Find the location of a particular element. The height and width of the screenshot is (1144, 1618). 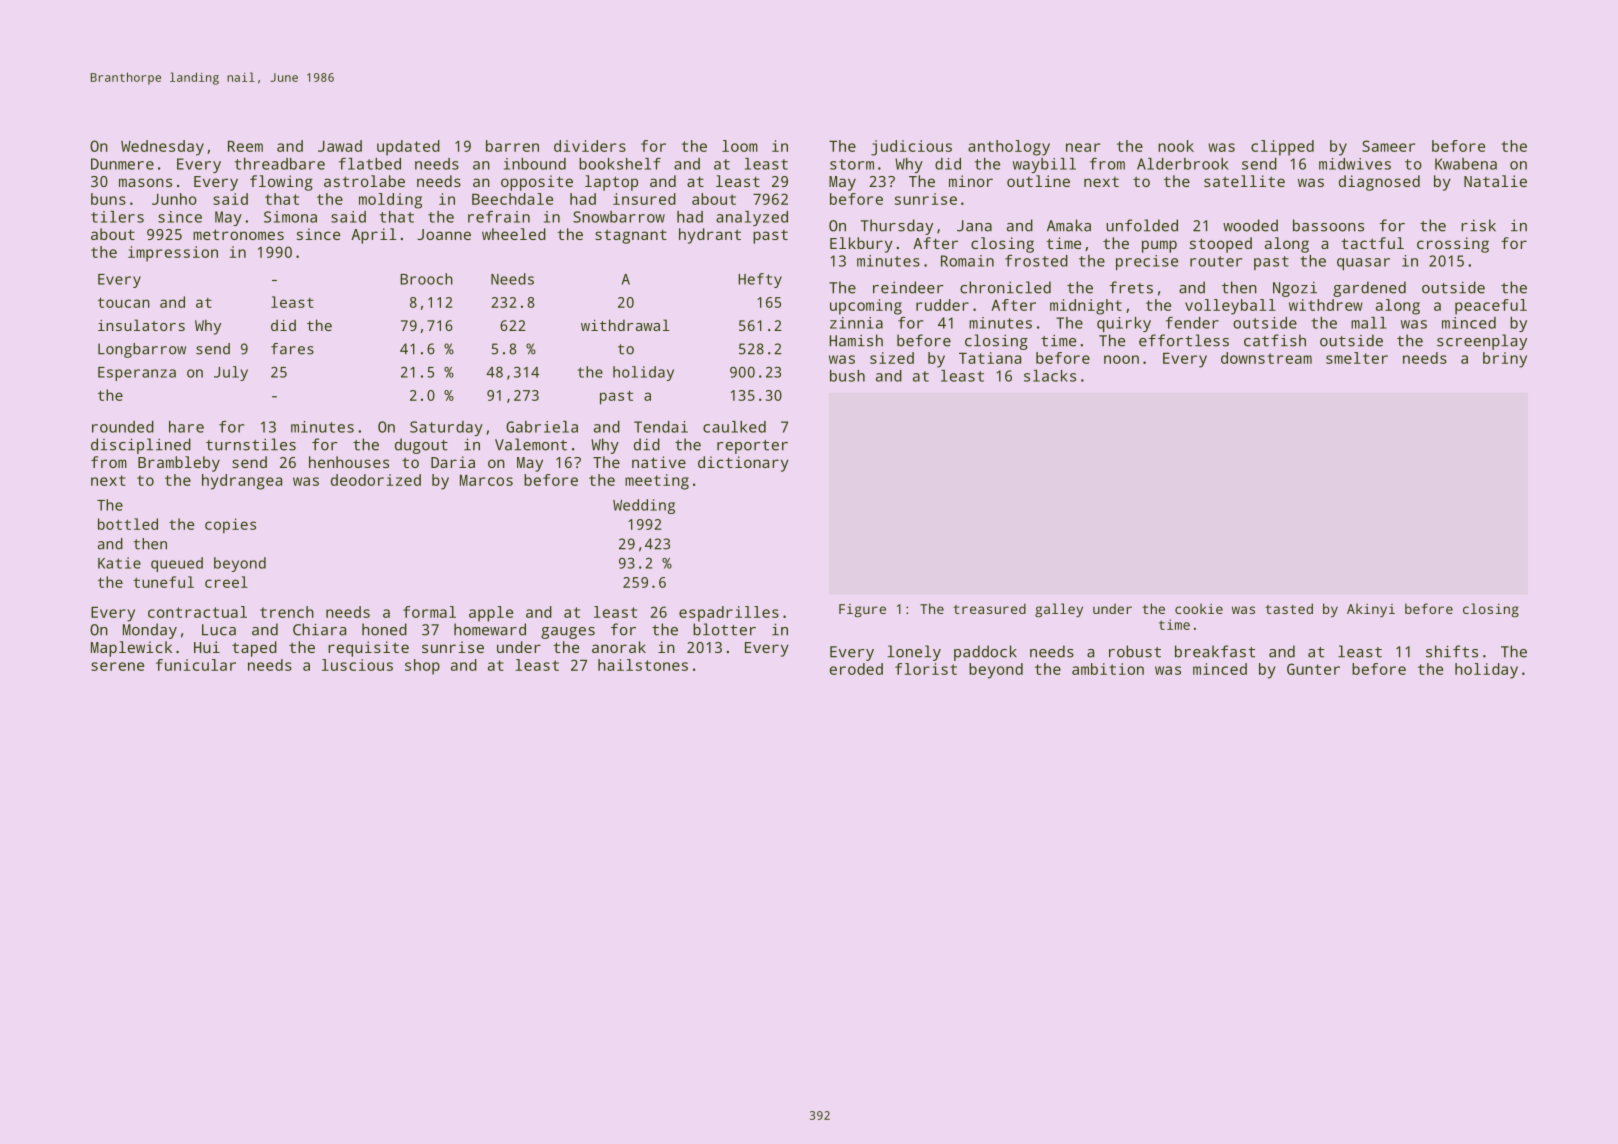

Brambleby is located at coordinates (179, 464).
